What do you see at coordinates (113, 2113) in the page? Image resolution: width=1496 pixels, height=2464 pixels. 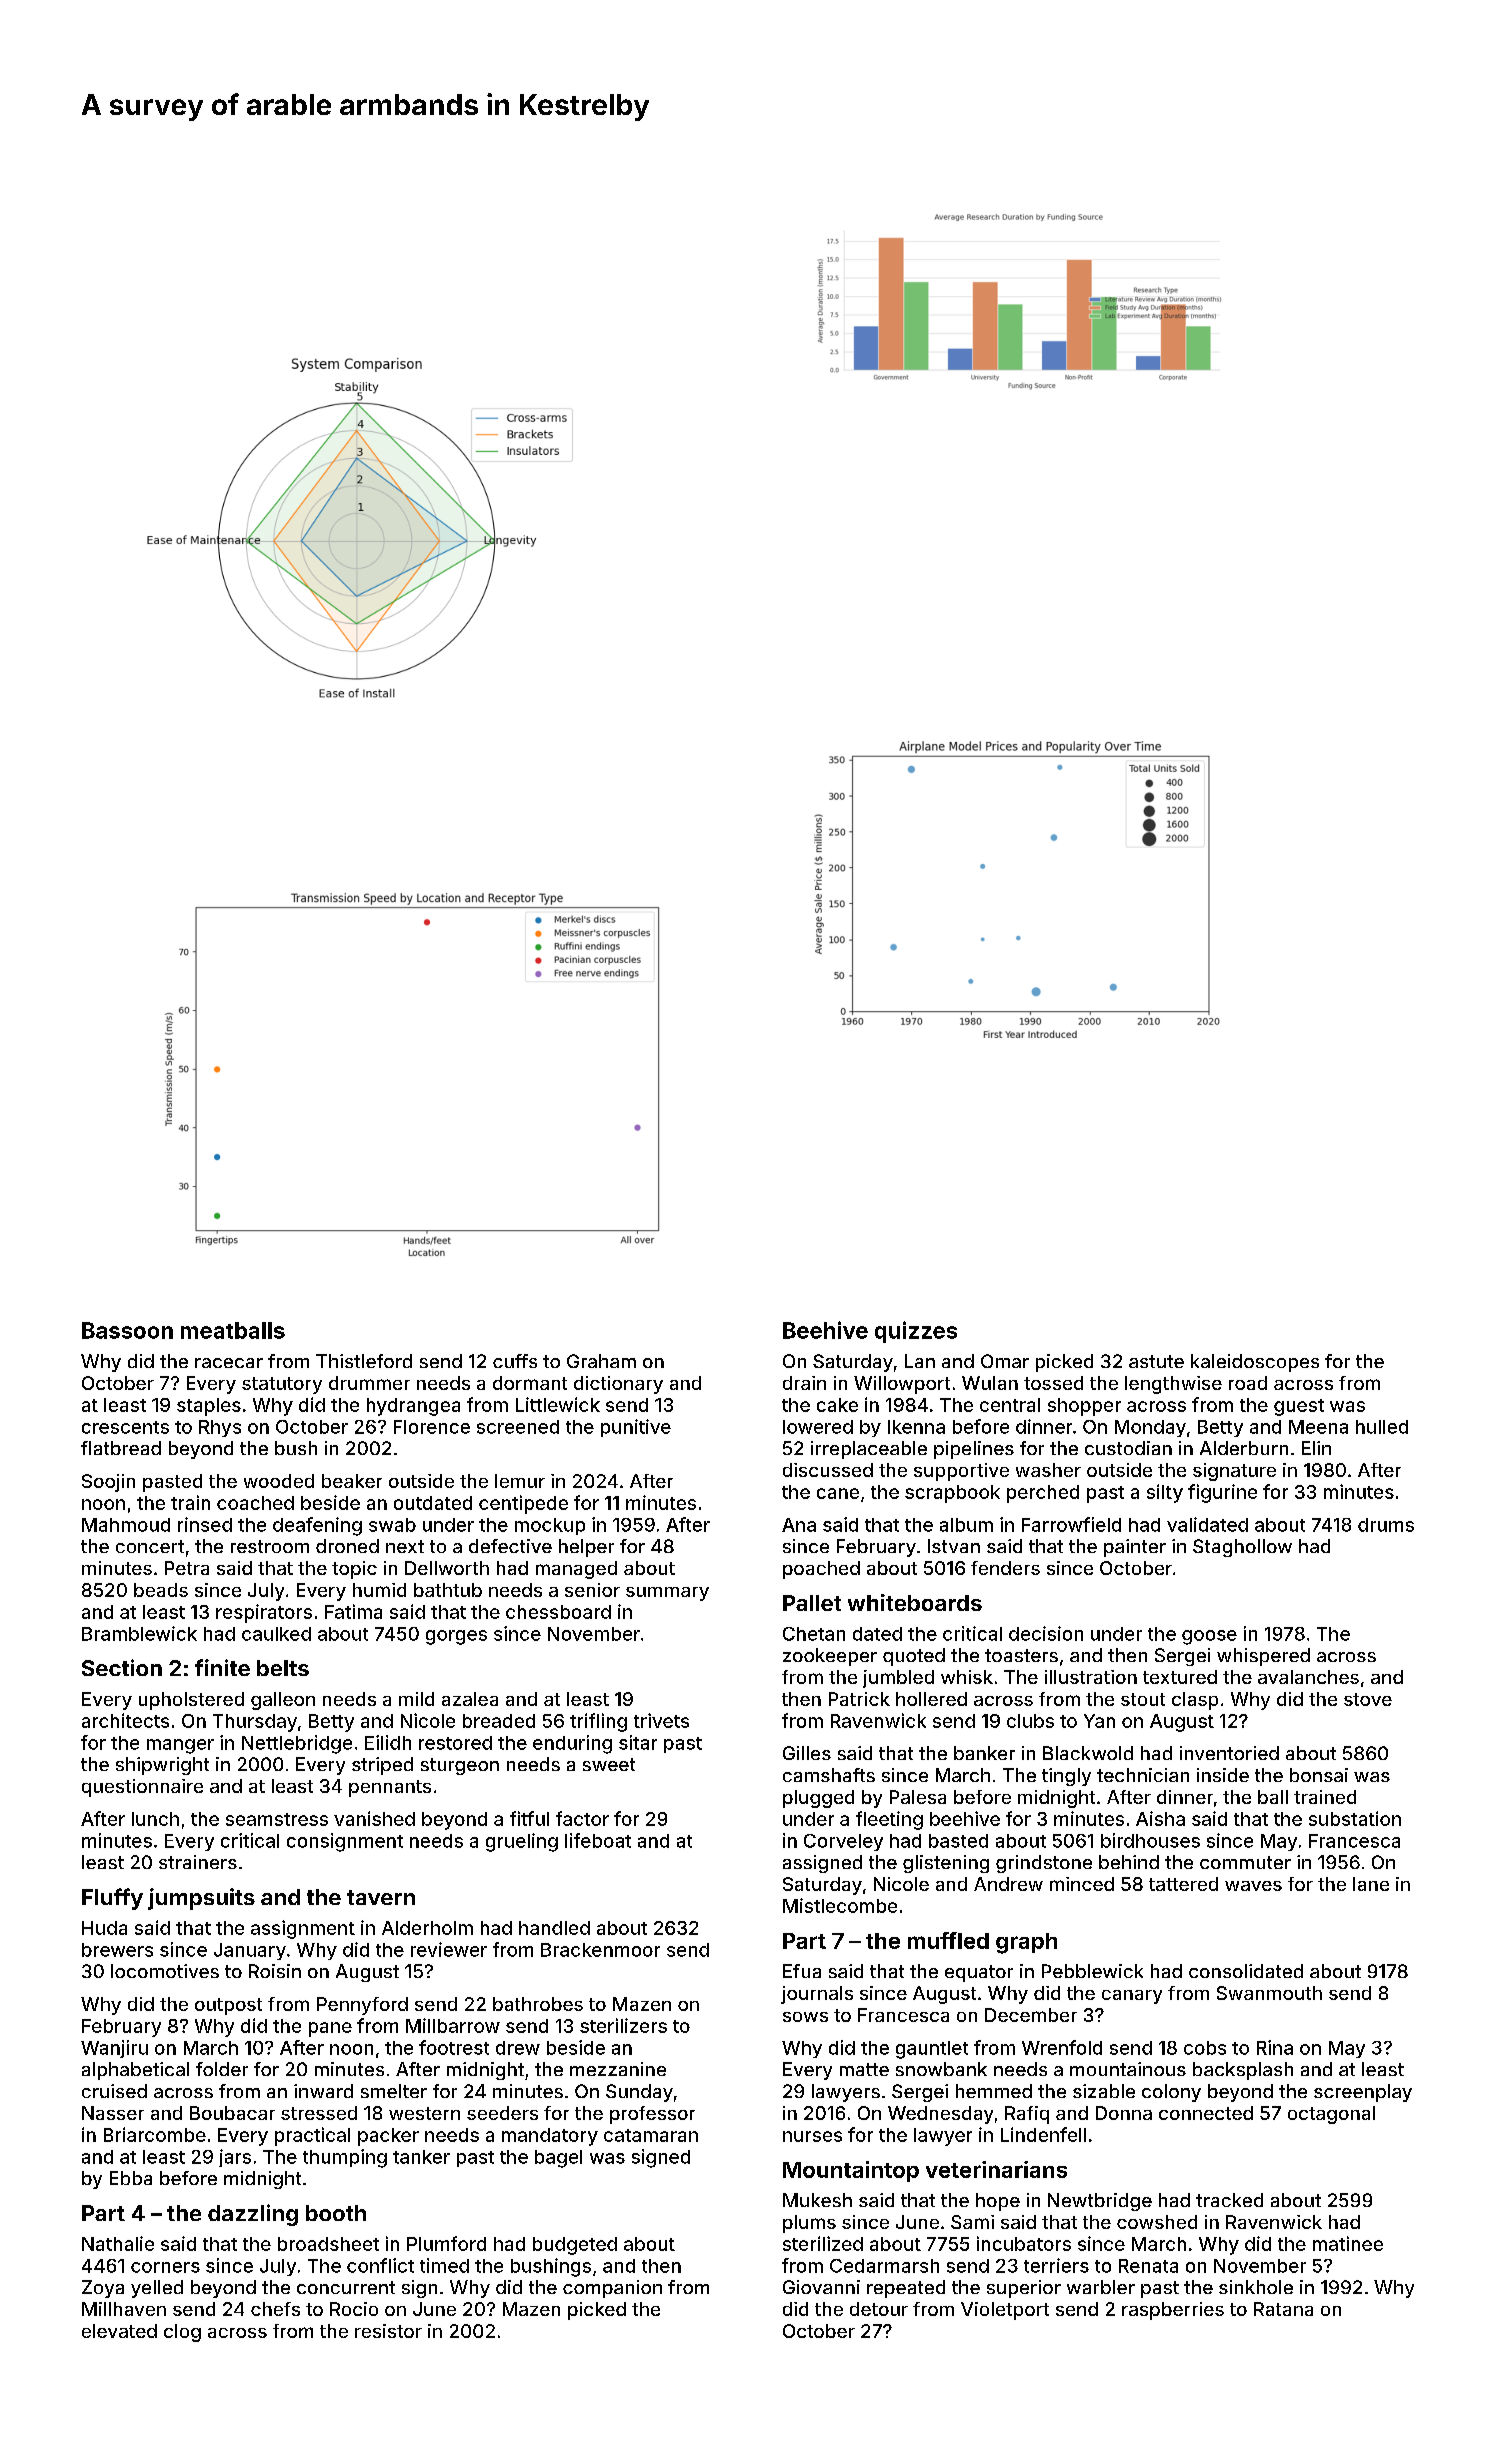 I see `Nasser` at bounding box center [113, 2113].
